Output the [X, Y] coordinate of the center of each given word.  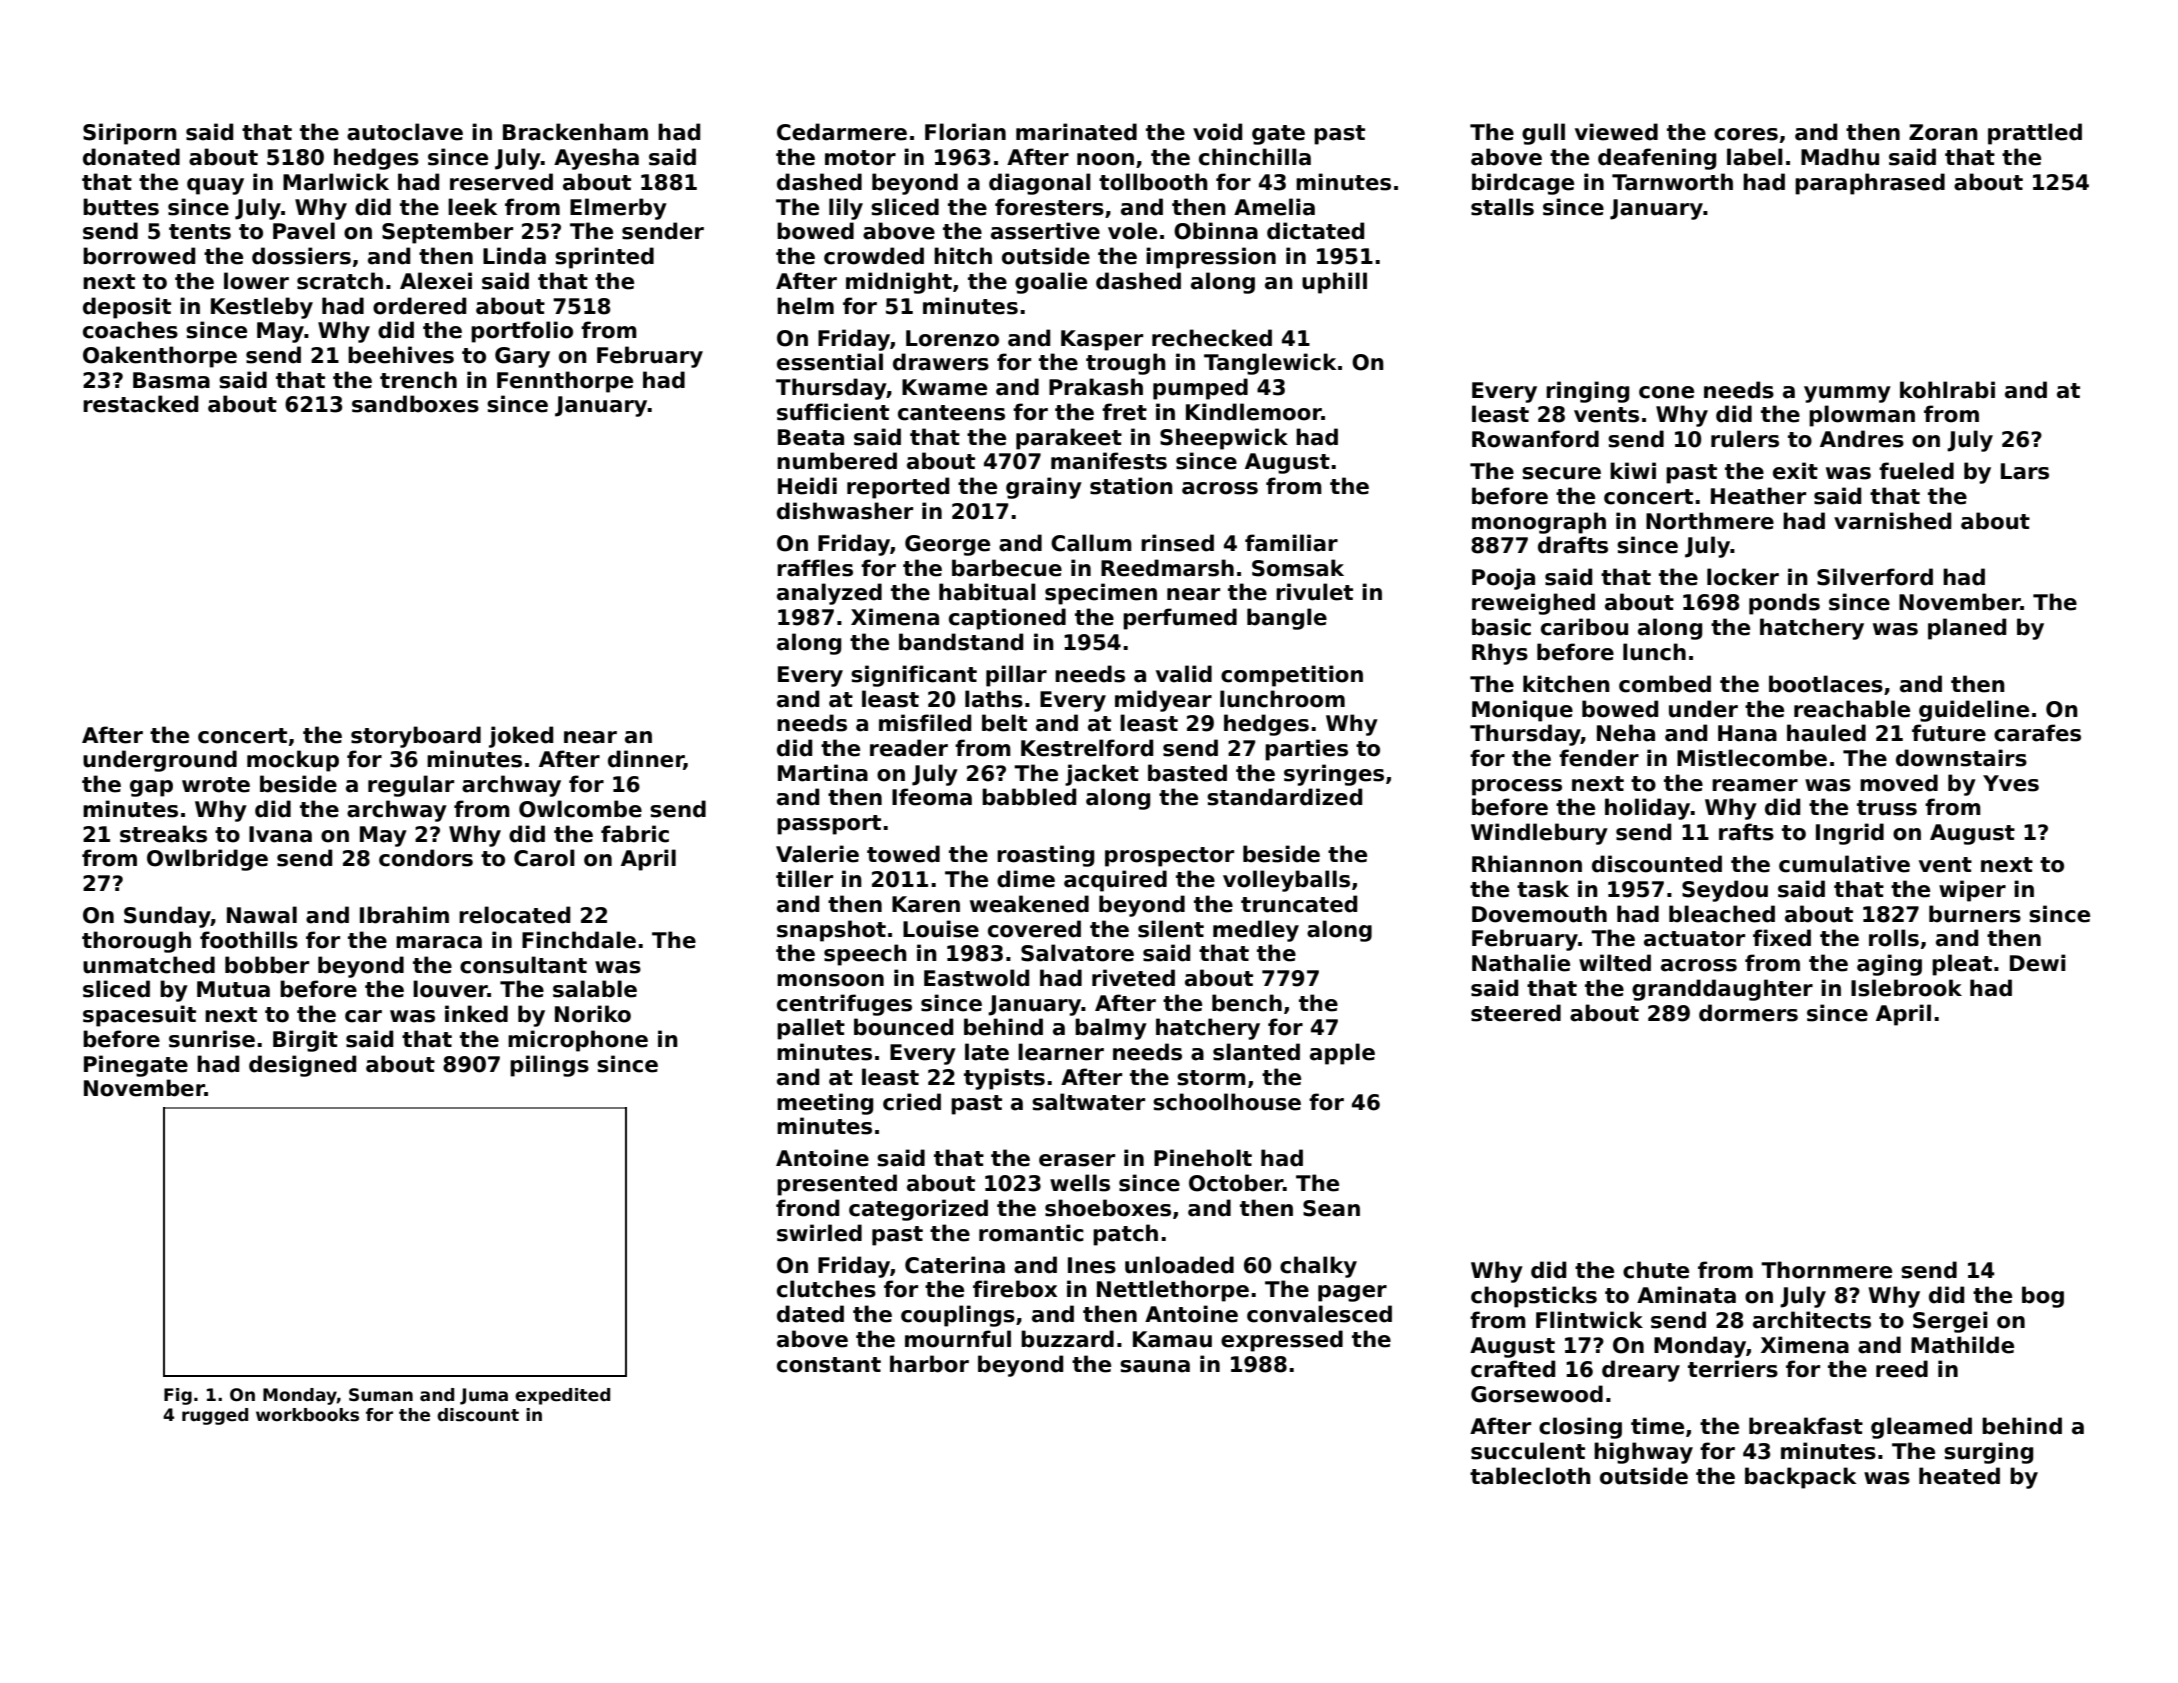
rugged [215, 1416]
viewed [1616, 132]
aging [1889, 965]
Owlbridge [207, 860]
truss [1887, 808]
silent [1171, 929]
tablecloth [1530, 1476]
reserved [501, 182]
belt [1004, 723]
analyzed [829, 594]
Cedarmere [842, 132]
